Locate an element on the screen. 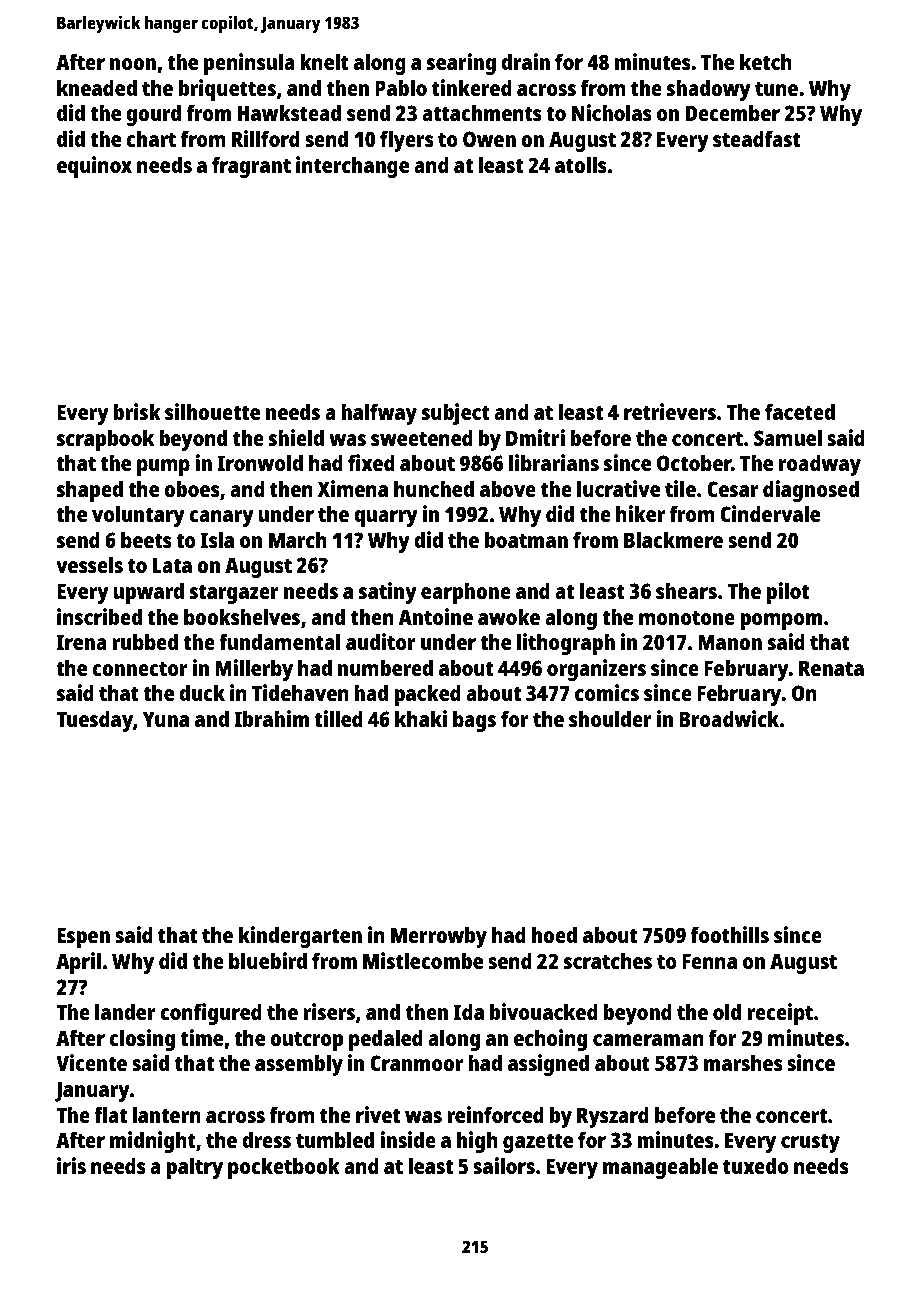 The height and width of the screenshot is (1314, 924). Irena is located at coordinates (82, 642).
